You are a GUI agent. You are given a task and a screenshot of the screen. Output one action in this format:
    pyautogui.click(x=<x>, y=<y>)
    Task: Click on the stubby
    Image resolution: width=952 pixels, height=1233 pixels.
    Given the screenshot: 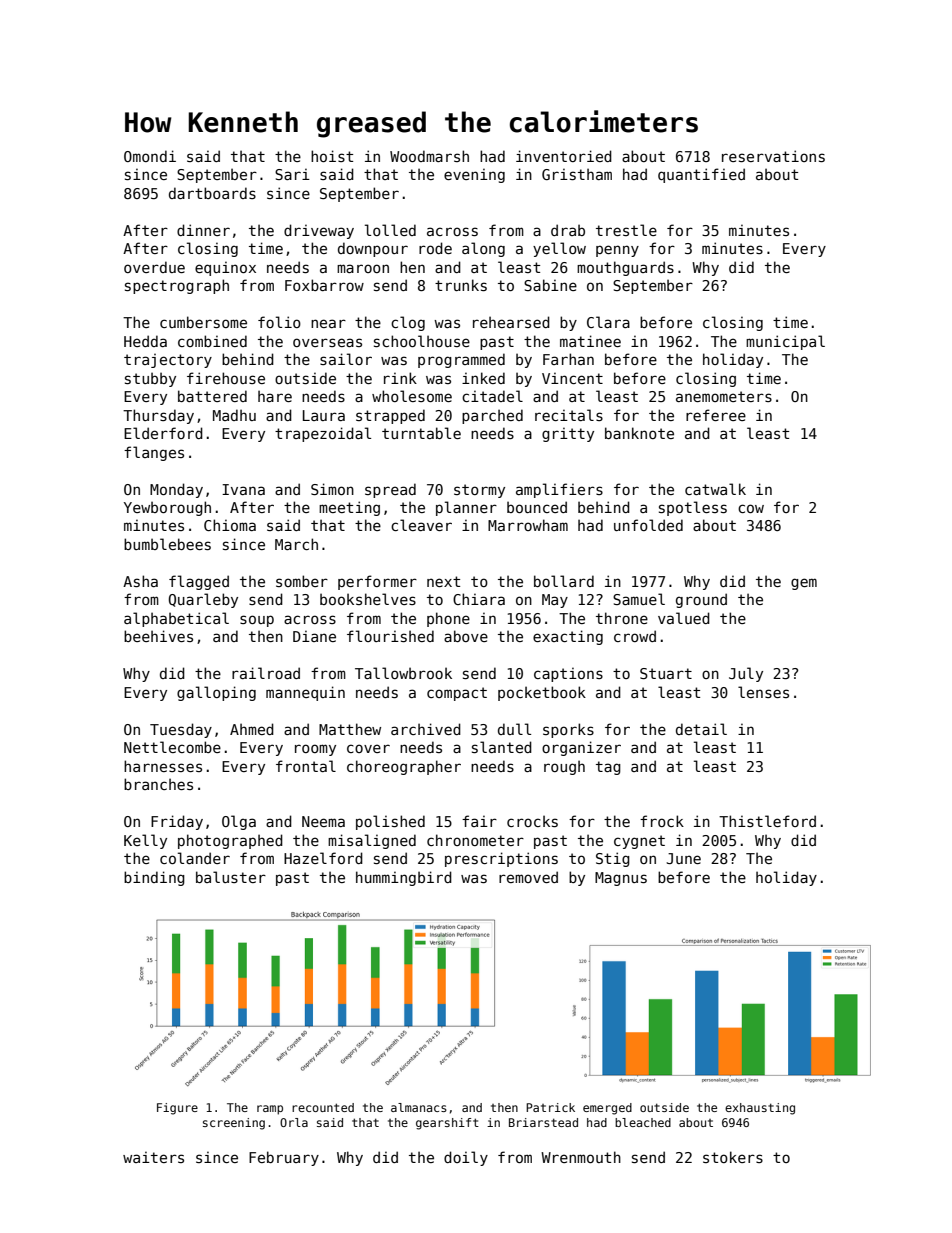 What is the action you would take?
    pyautogui.click(x=150, y=379)
